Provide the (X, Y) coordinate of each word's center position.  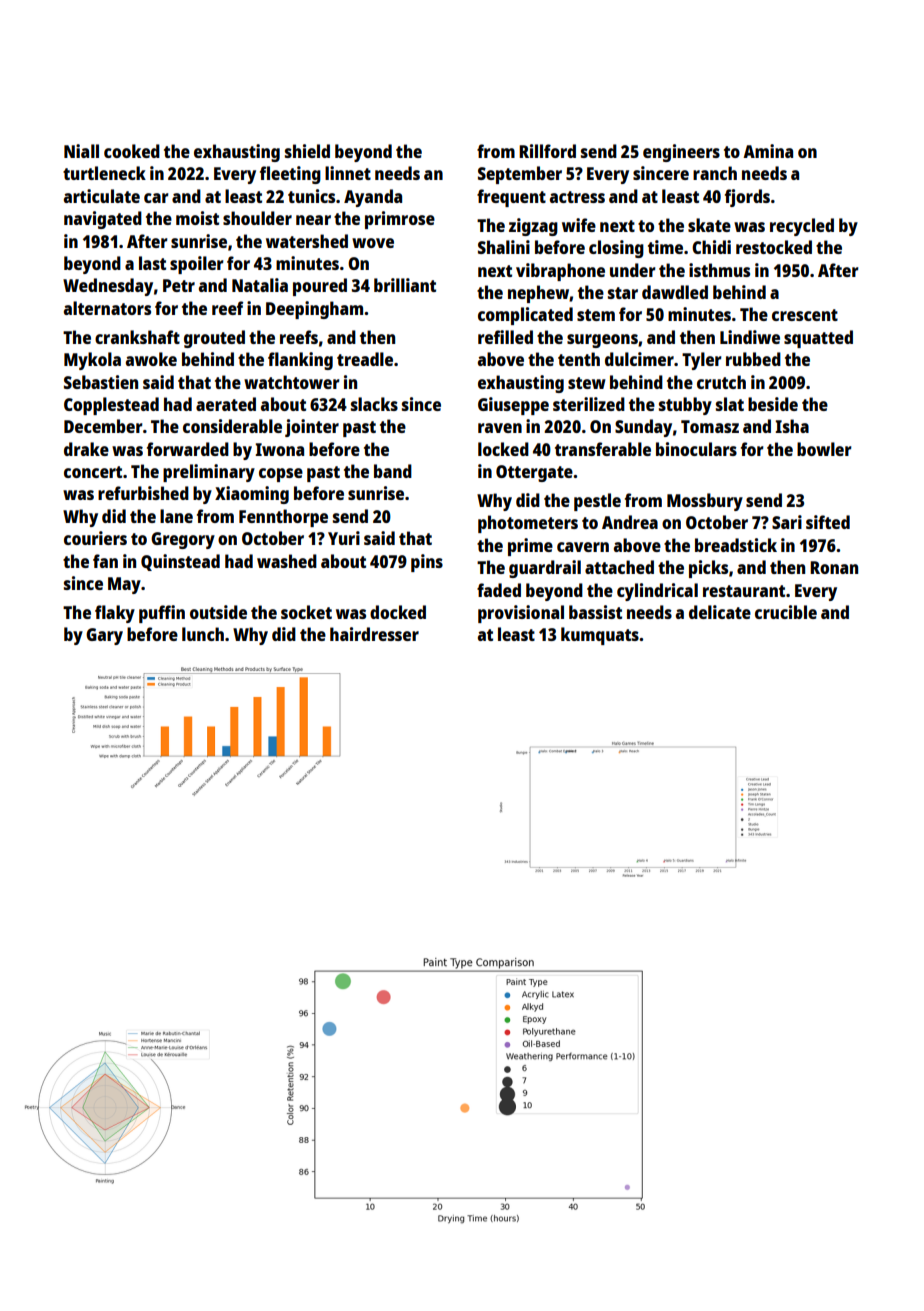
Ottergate (534, 473)
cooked (132, 151)
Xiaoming (252, 495)
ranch (715, 173)
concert (93, 472)
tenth (579, 359)
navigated (103, 220)
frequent (511, 198)
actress (577, 197)
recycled (802, 227)
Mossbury (705, 502)
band (393, 471)
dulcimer (639, 359)
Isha (792, 426)
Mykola (92, 361)
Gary (104, 636)
